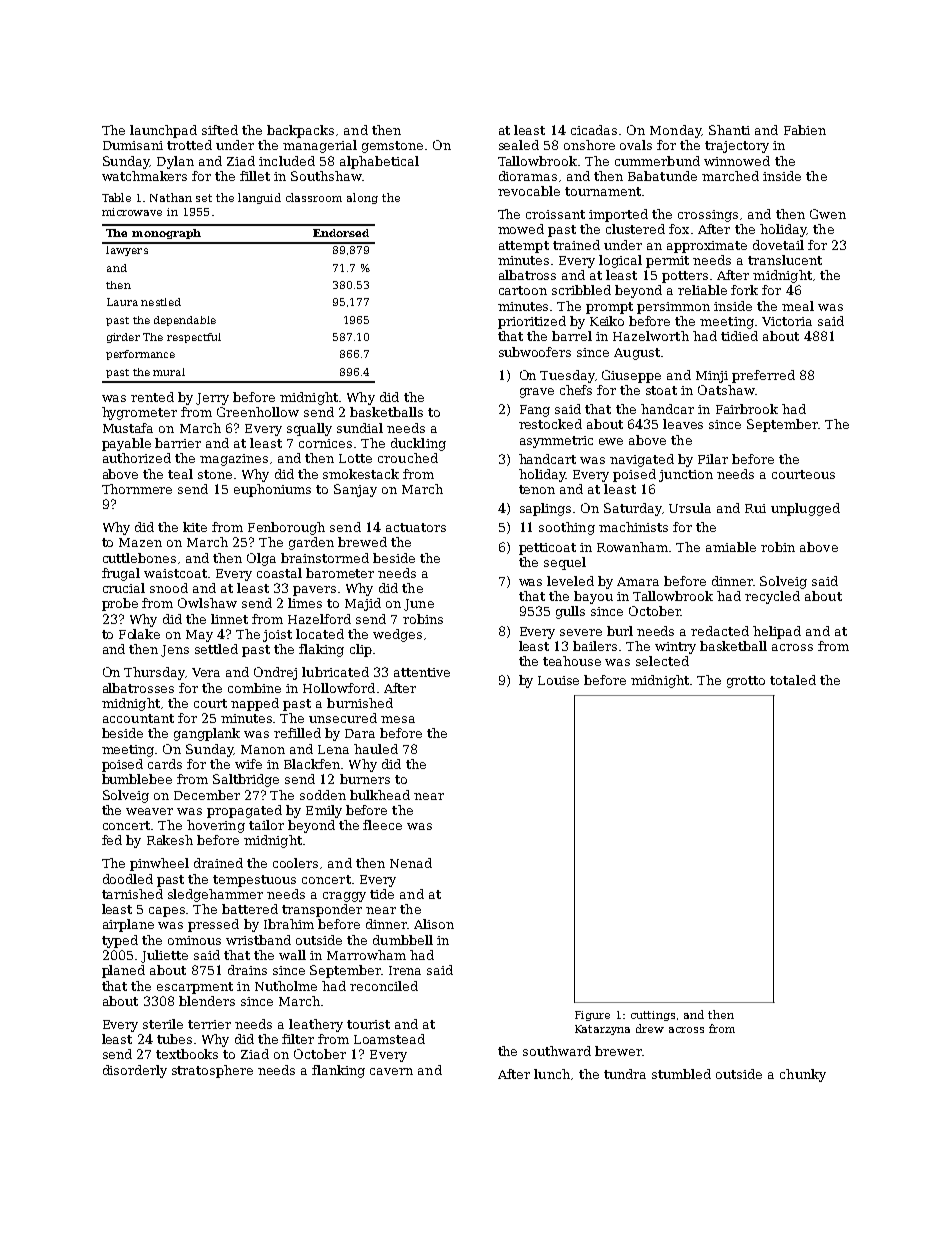  I want to click on Oatshaw, so click(726, 390).
